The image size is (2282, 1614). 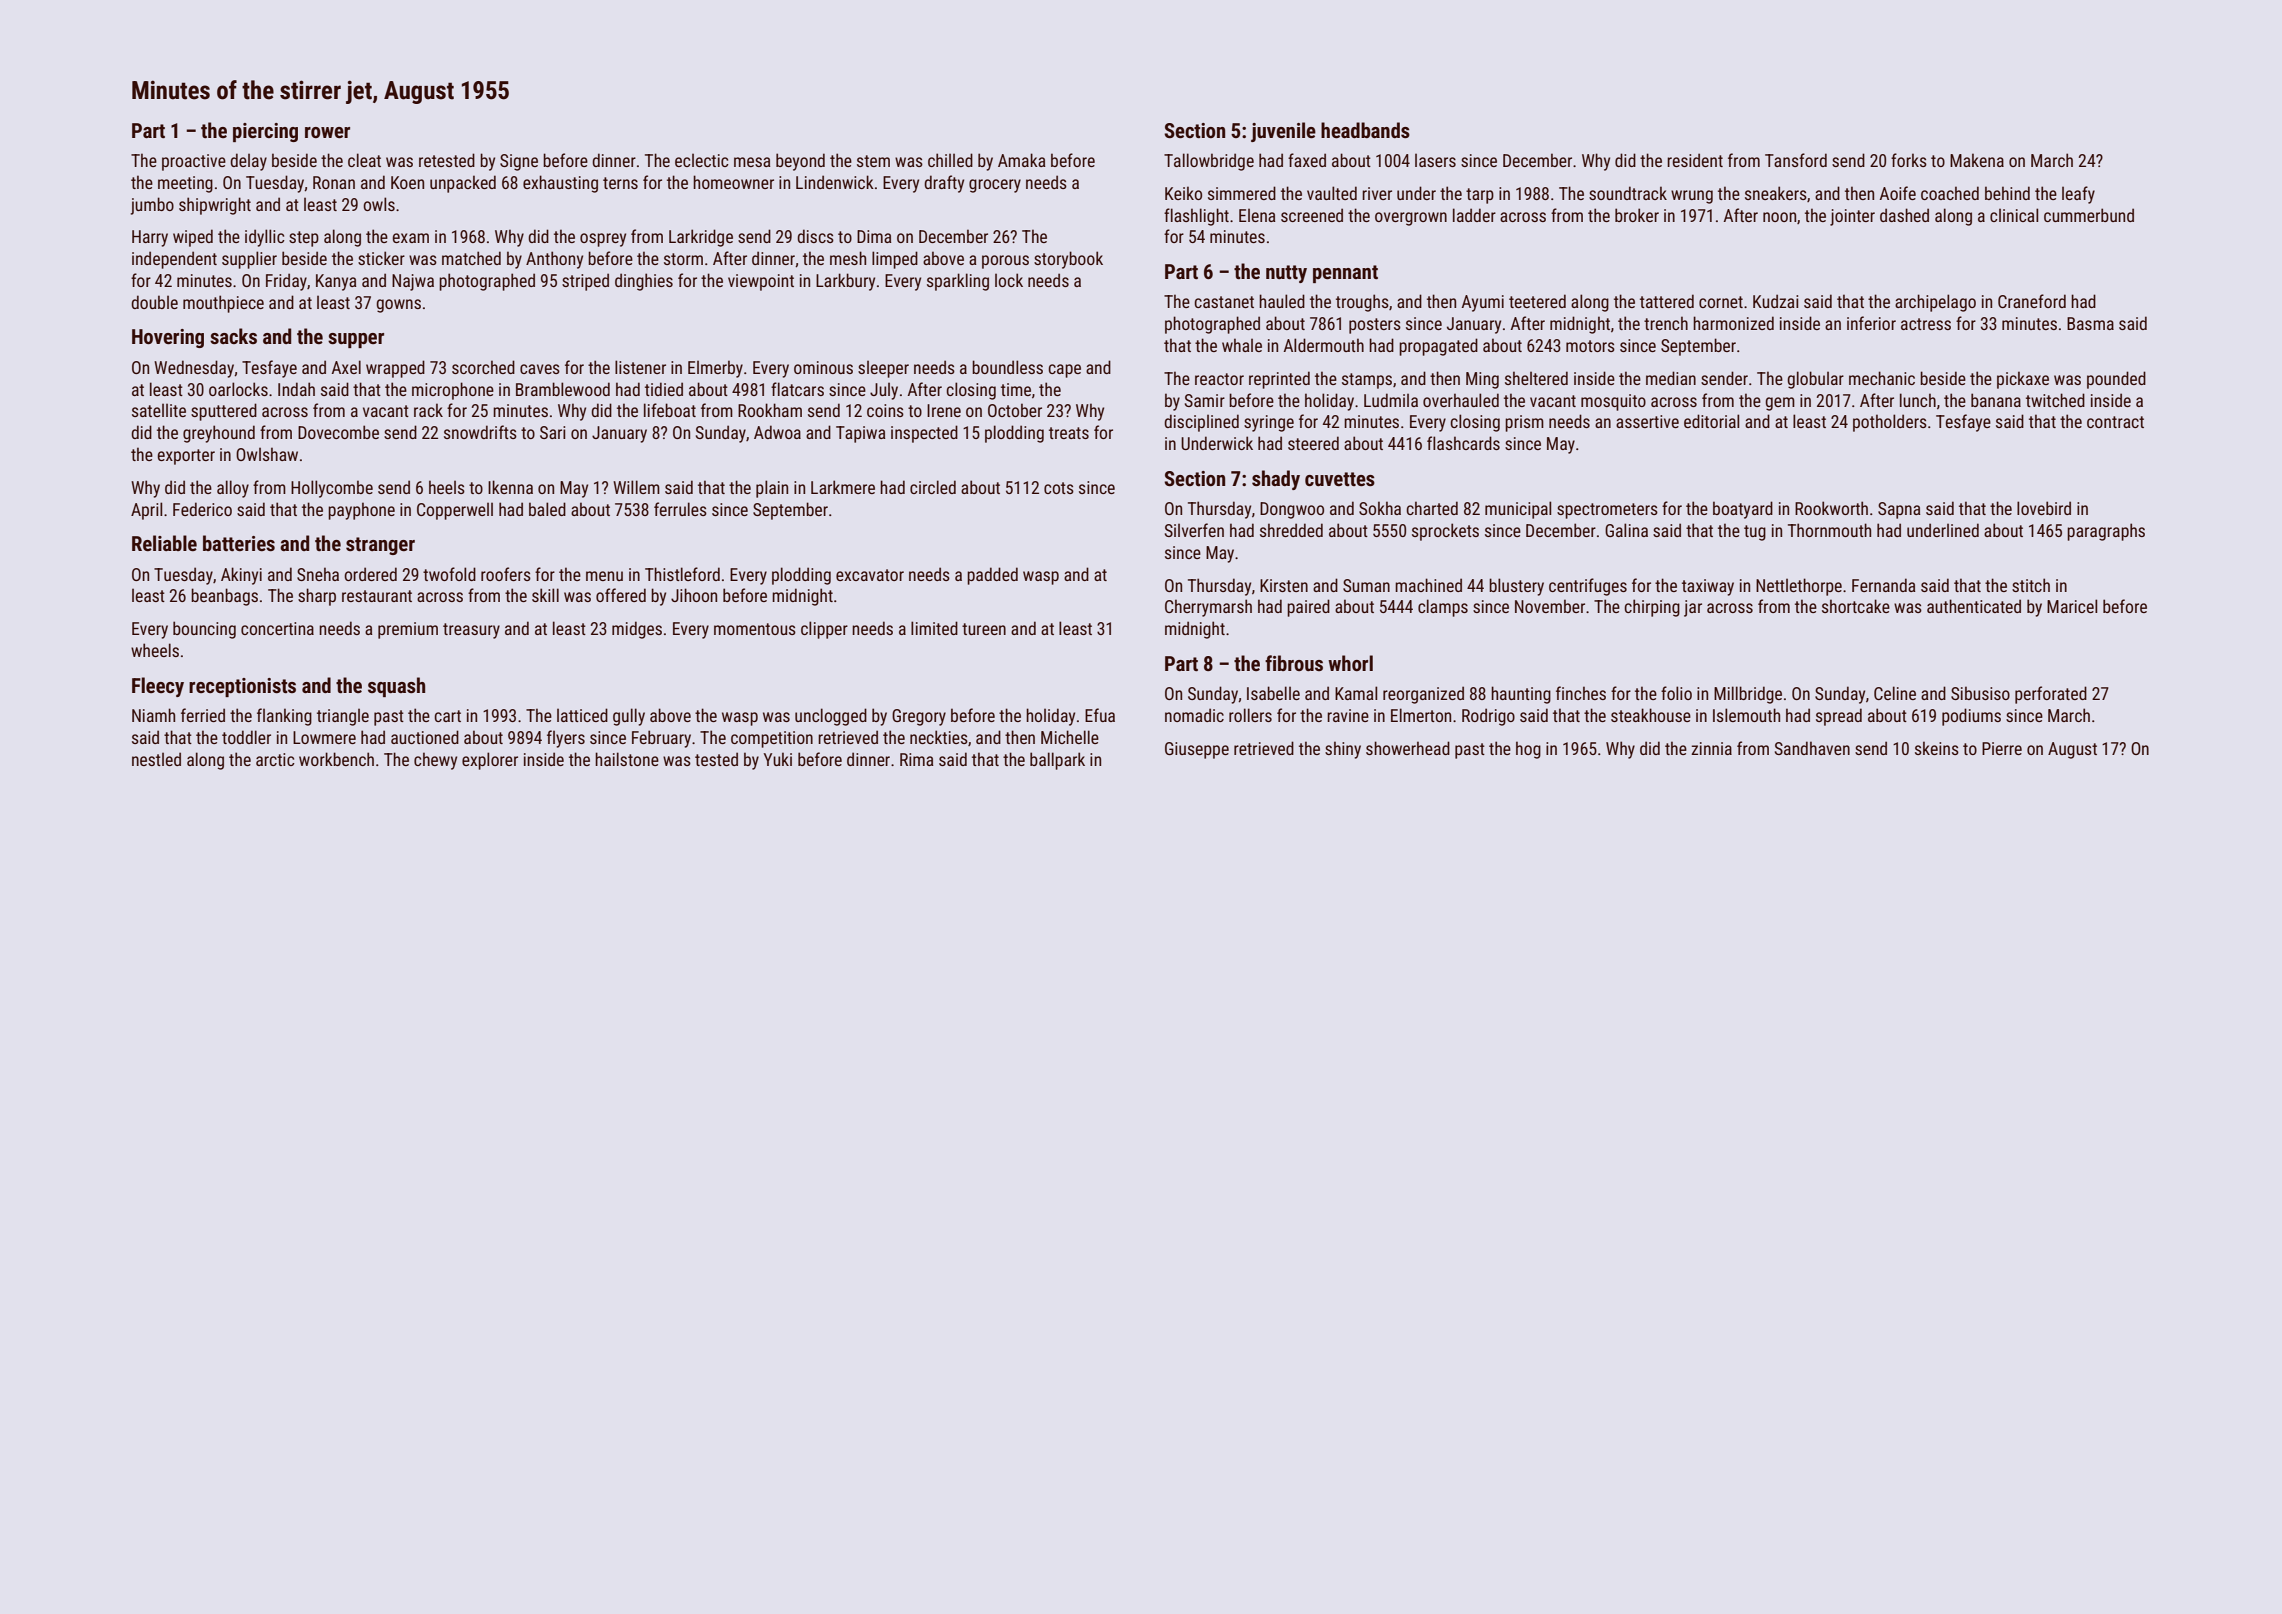 What do you see at coordinates (1059, 488) in the image?
I see `cots` at bounding box center [1059, 488].
